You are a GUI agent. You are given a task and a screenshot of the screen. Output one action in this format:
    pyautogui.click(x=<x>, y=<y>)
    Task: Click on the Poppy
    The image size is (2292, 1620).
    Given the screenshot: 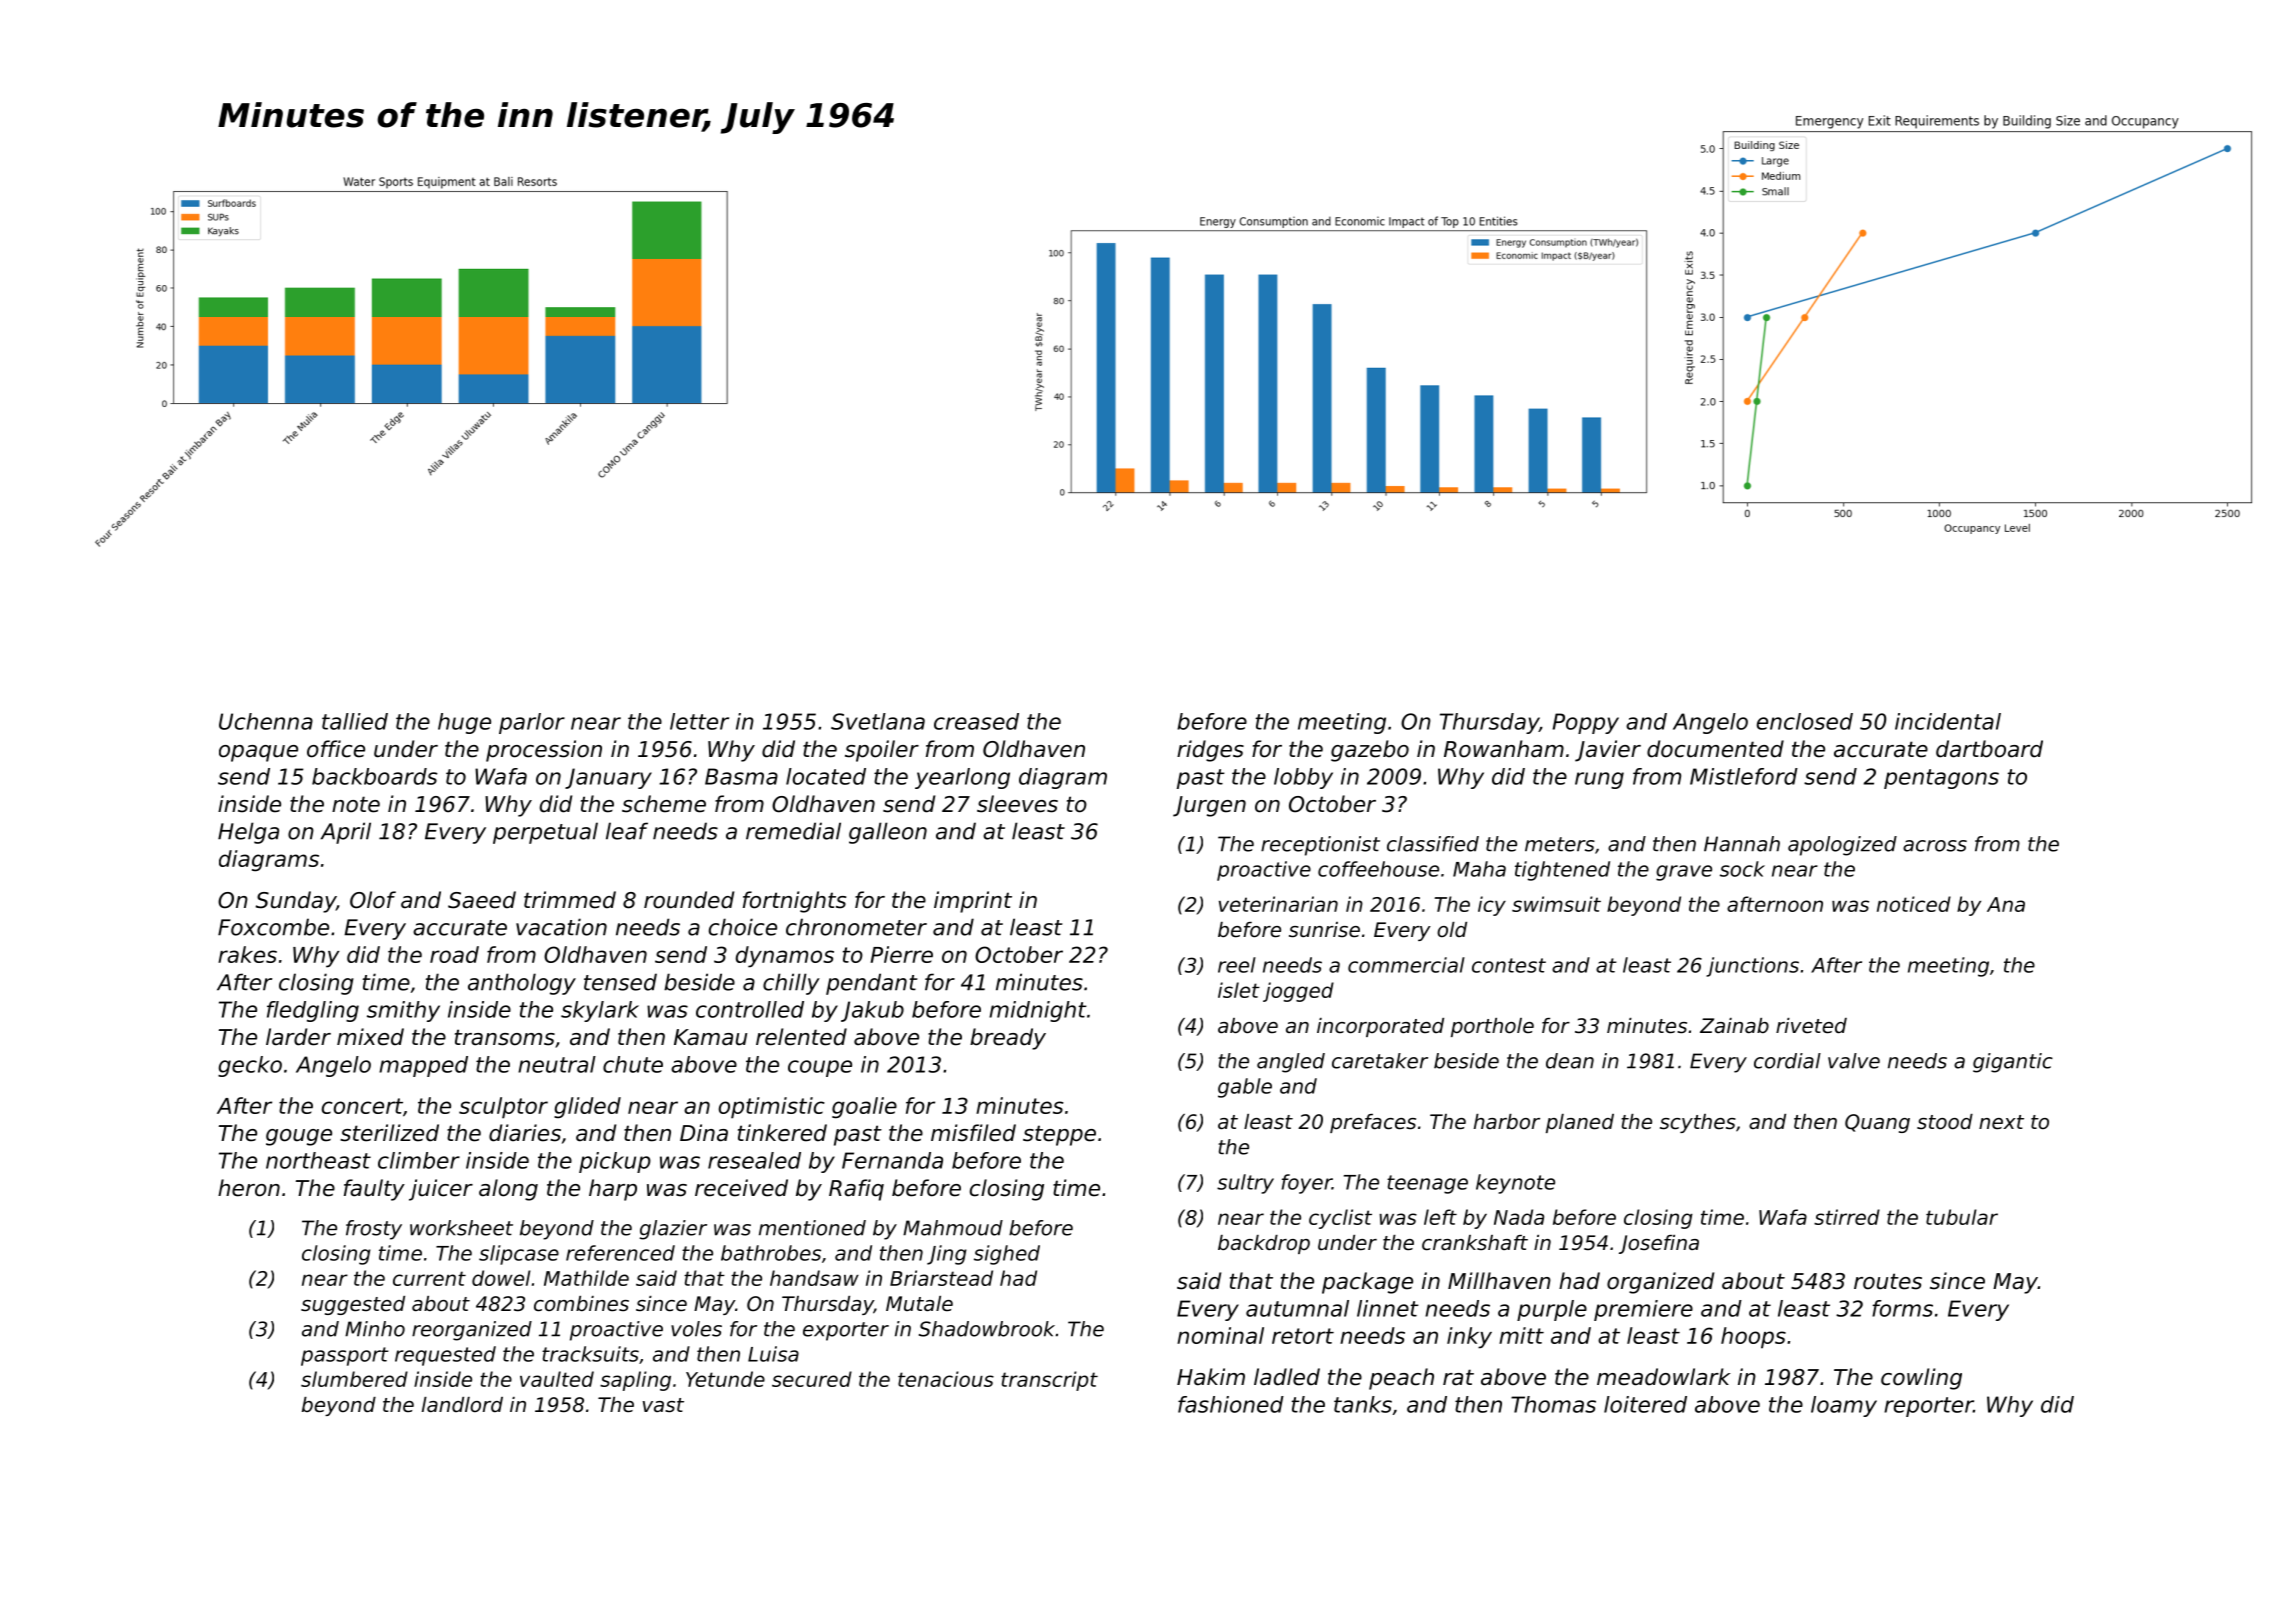 What is the action you would take?
    pyautogui.click(x=1586, y=723)
